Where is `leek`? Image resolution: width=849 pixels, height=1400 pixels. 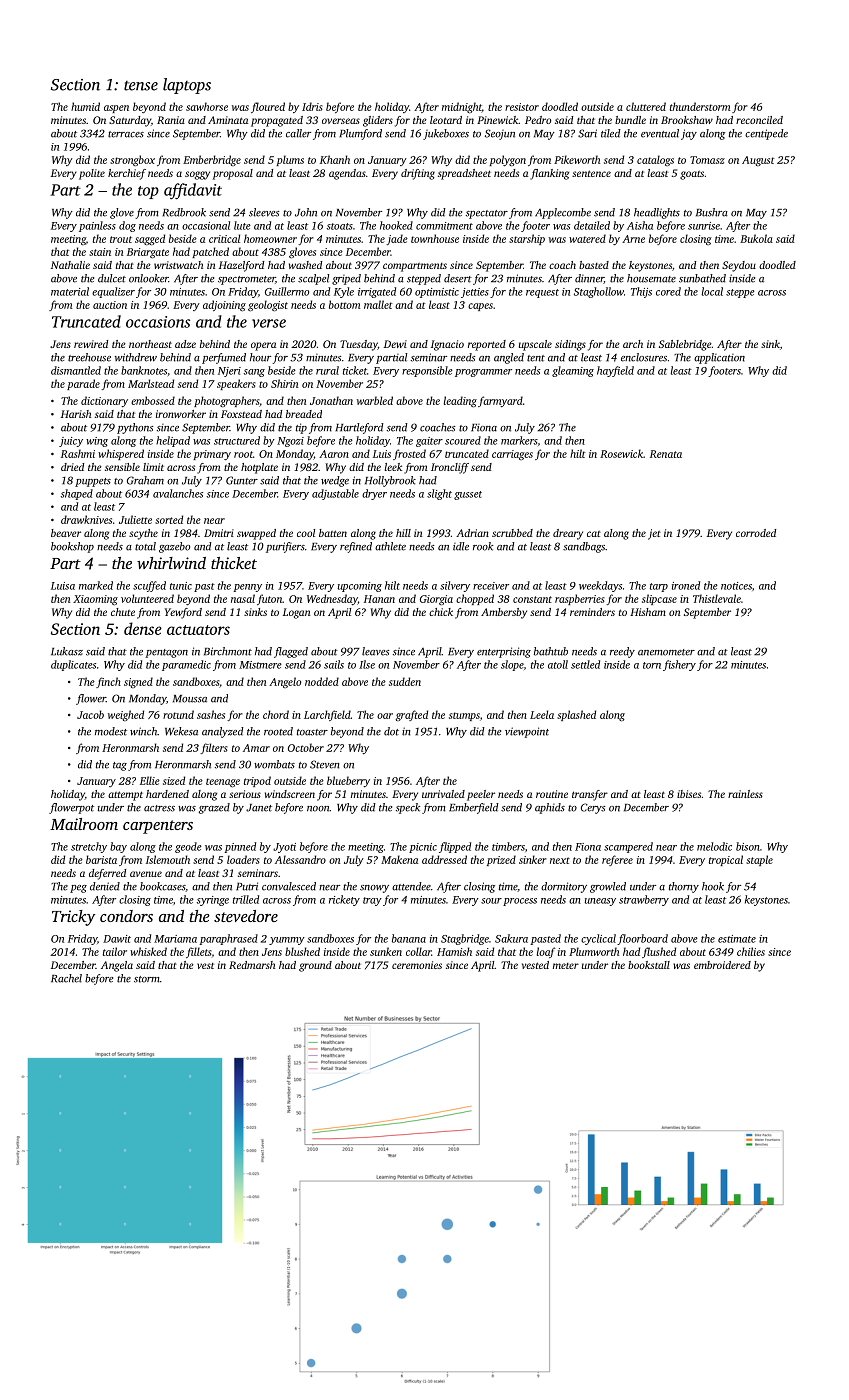
leek is located at coordinates (393, 467).
